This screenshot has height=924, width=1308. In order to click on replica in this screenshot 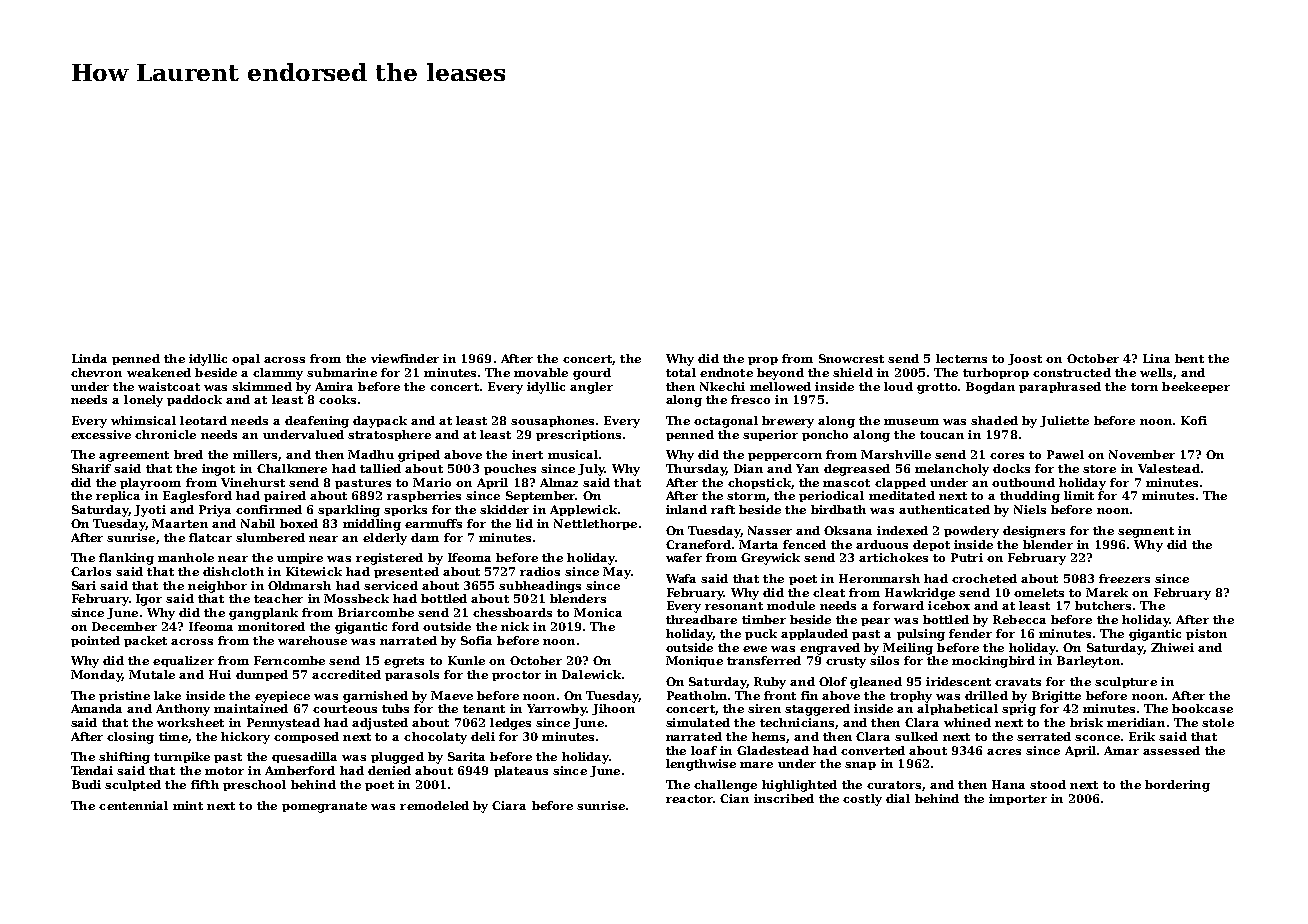, I will do `click(118, 496)`.
